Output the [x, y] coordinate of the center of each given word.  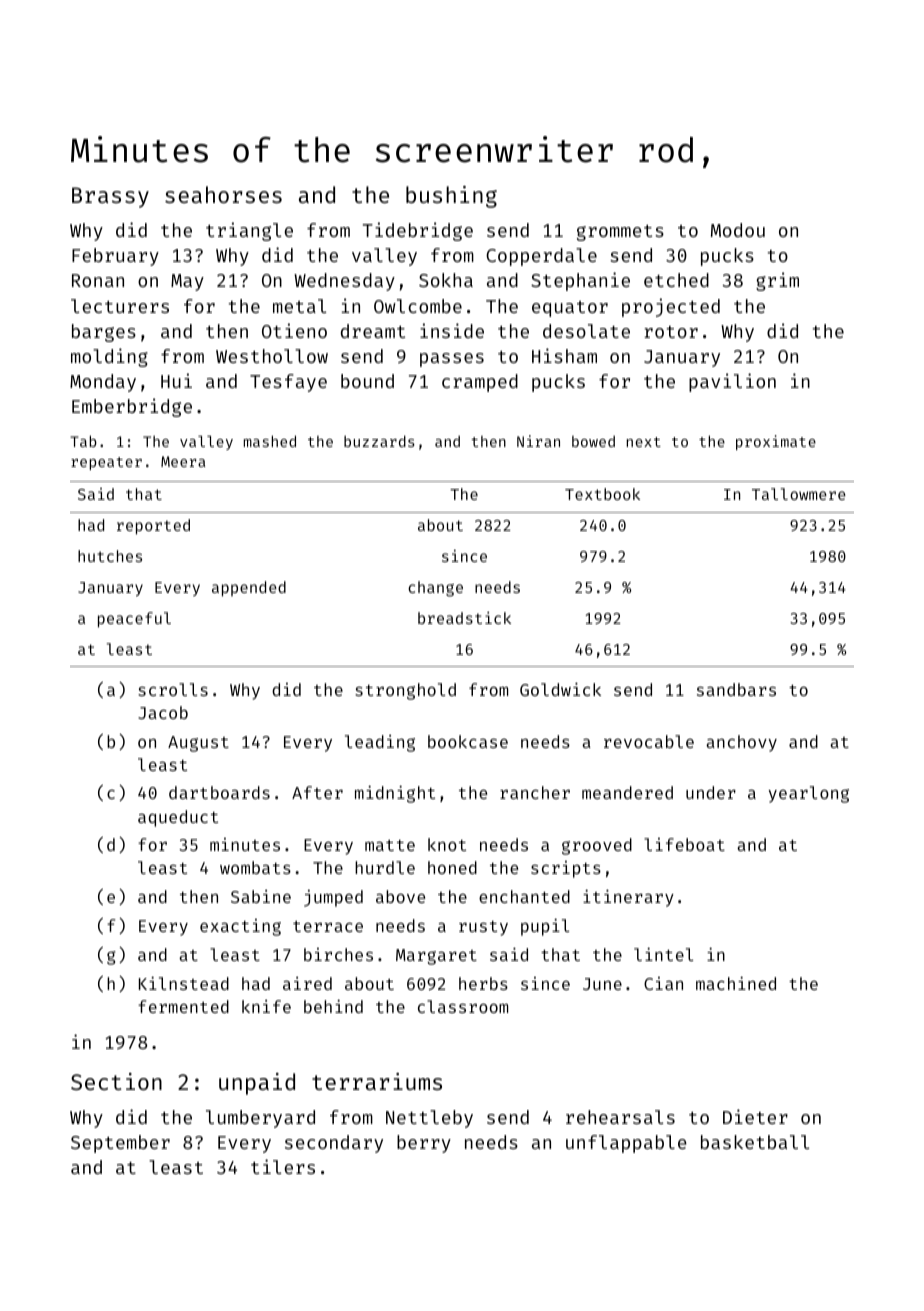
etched [676, 280]
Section [116, 1081]
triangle [249, 231]
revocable [649, 741]
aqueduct [178, 818]
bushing [451, 197]
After [317, 792]
